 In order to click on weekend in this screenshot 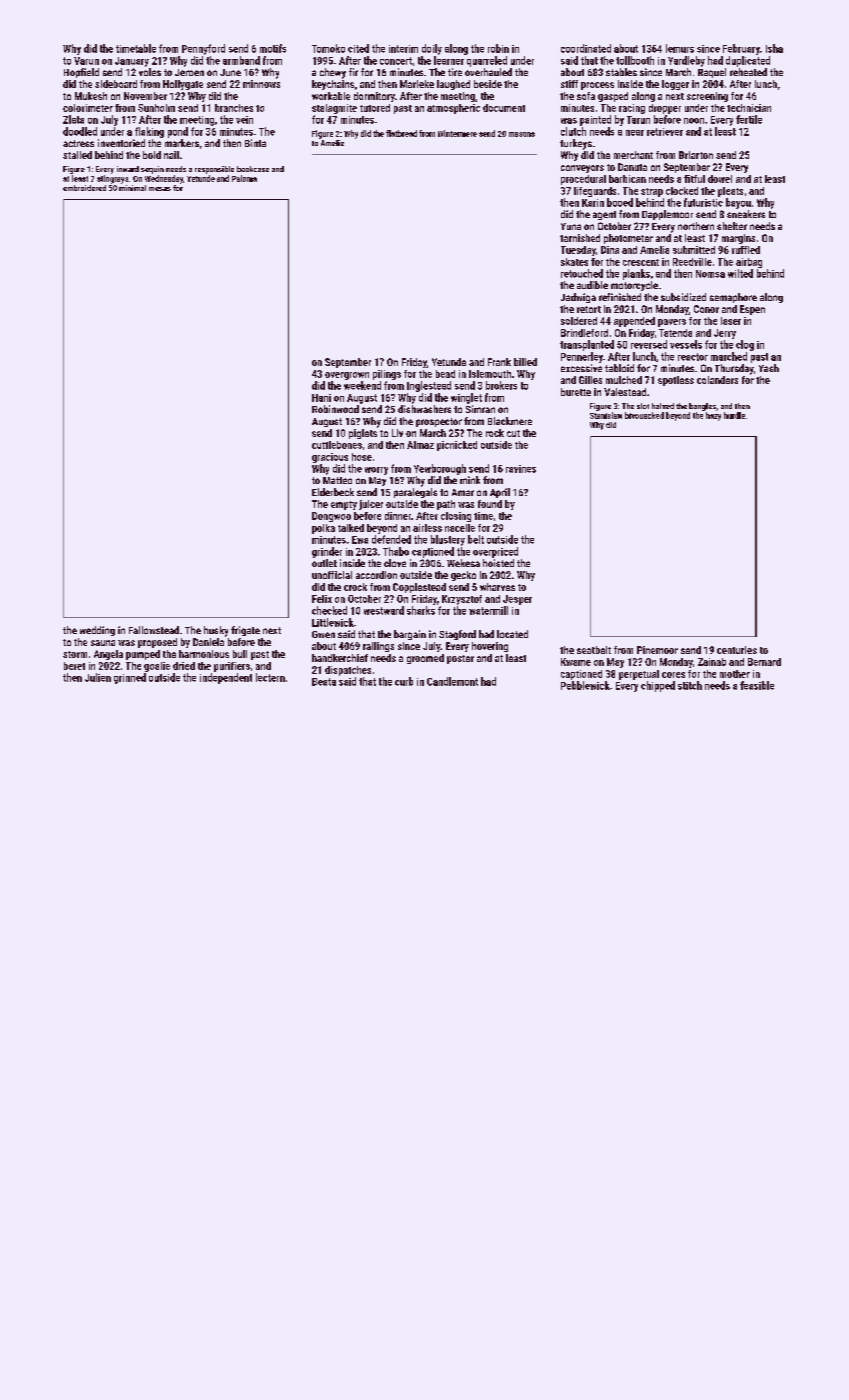, I will do `click(362, 385)`.
